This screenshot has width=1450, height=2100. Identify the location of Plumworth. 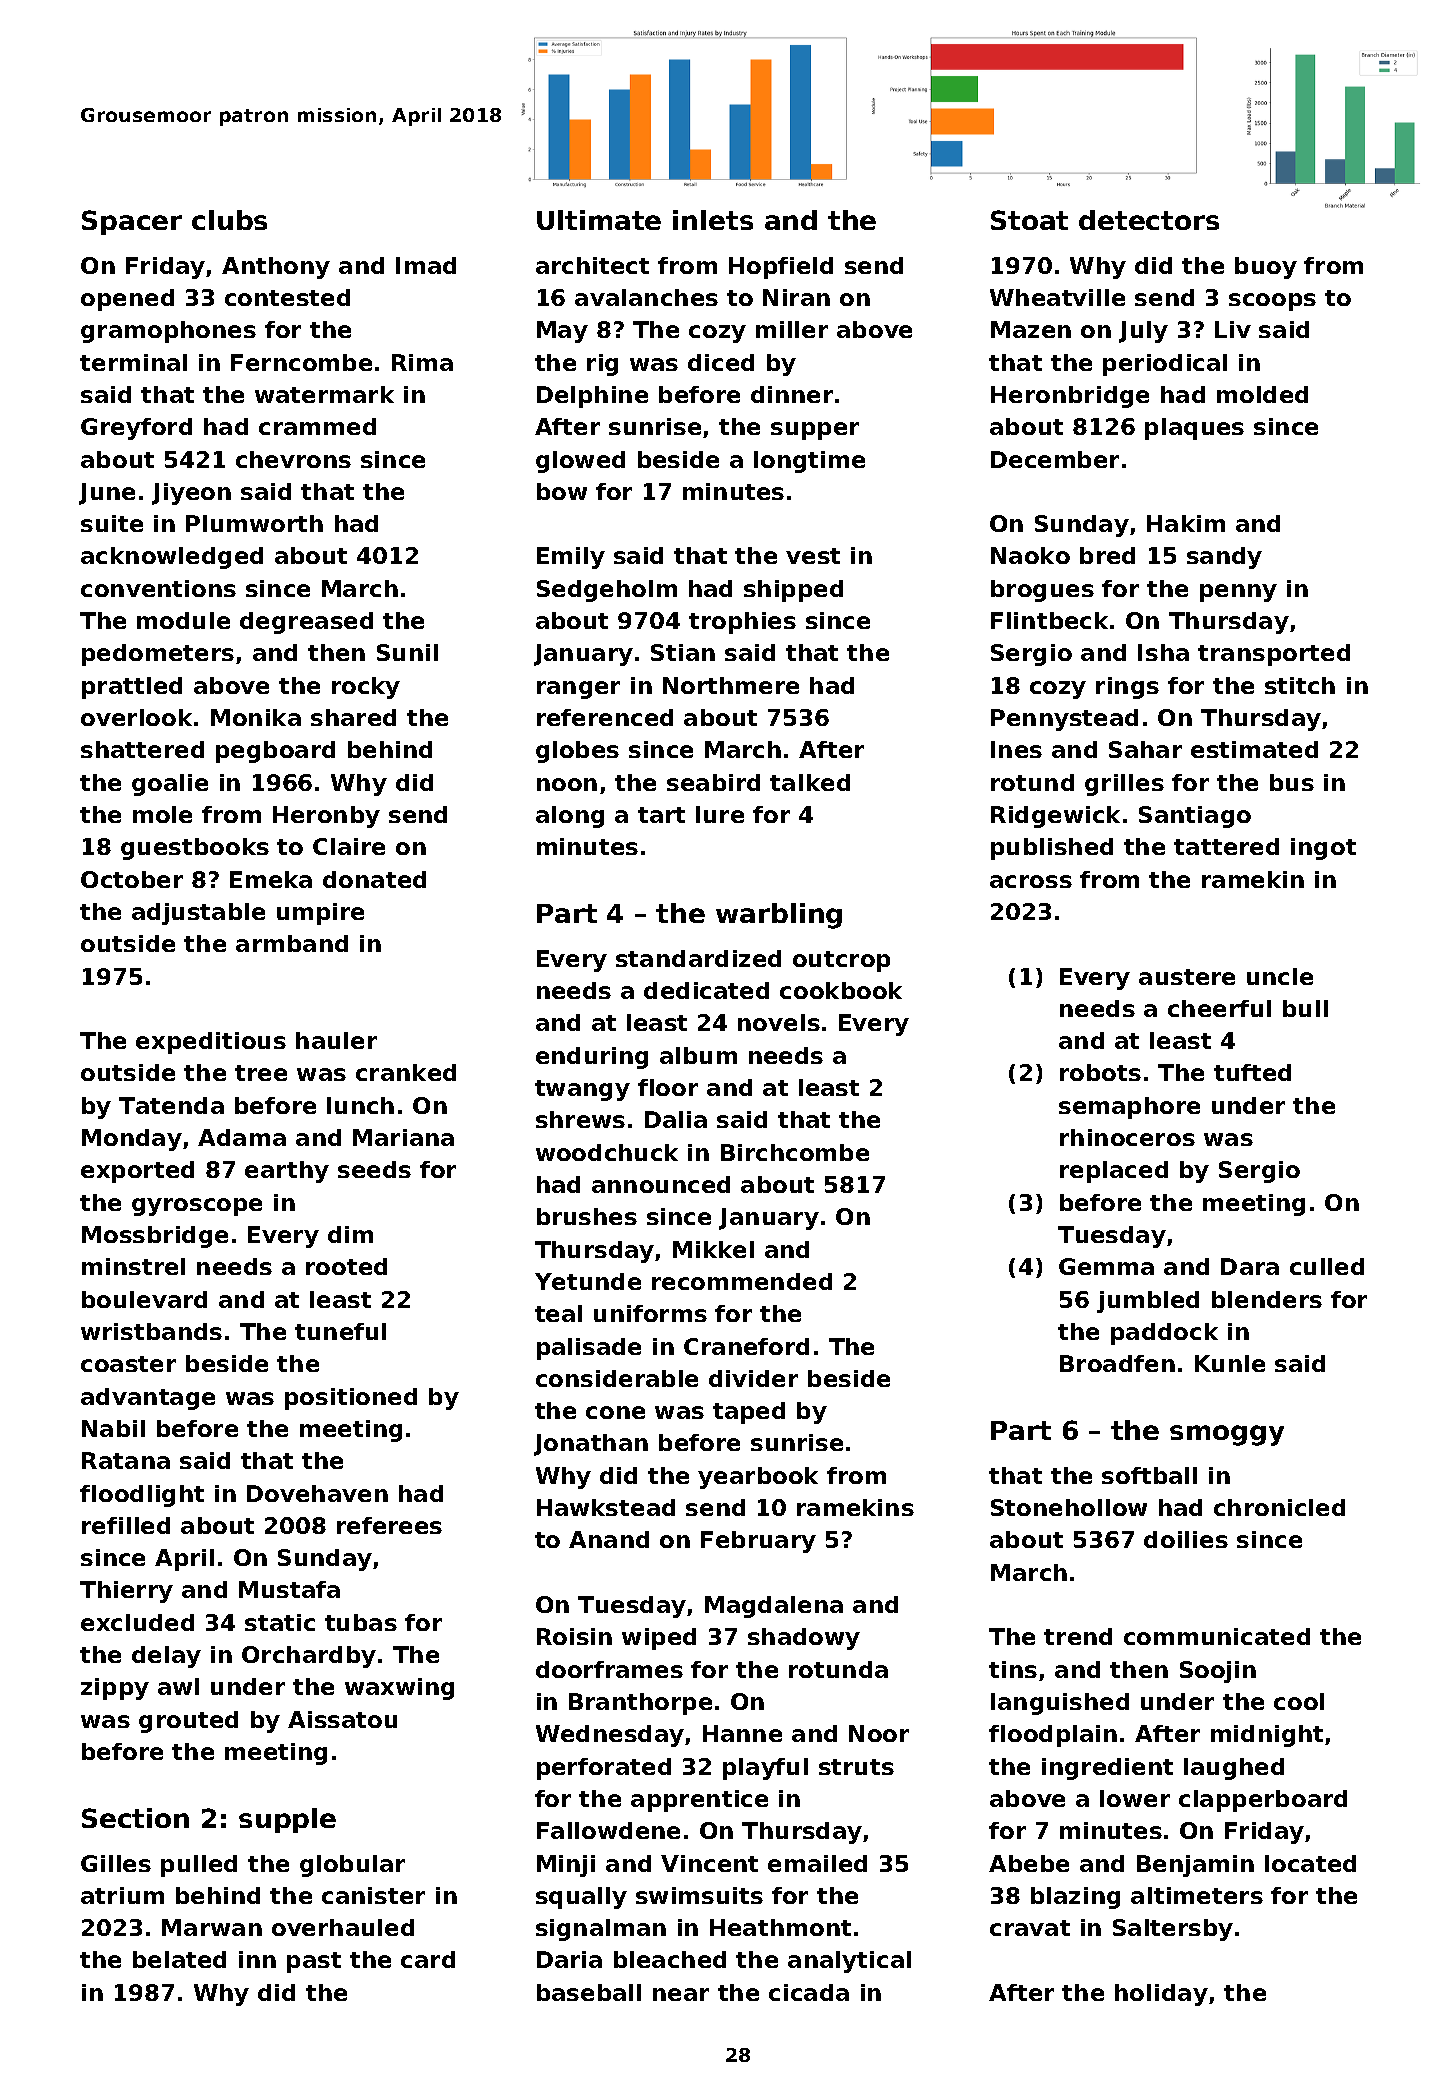
(254, 523).
